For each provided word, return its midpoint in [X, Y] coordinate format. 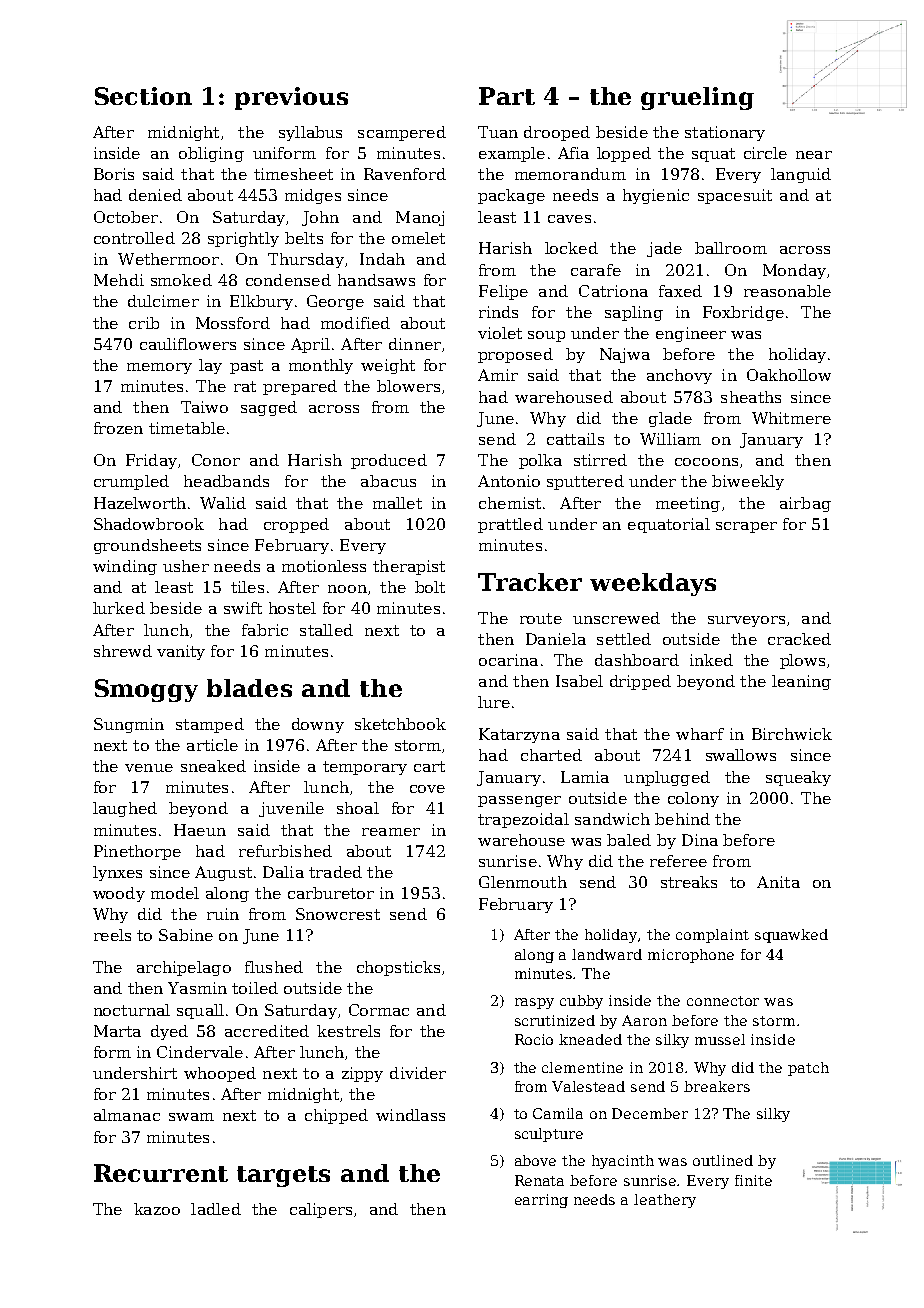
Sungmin [129, 725]
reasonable [787, 291]
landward [607, 954]
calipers [321, 1210]
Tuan [498, 132]
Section [143, 96]
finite [753, 1180]
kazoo [157, 1209]
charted [551, 755]
